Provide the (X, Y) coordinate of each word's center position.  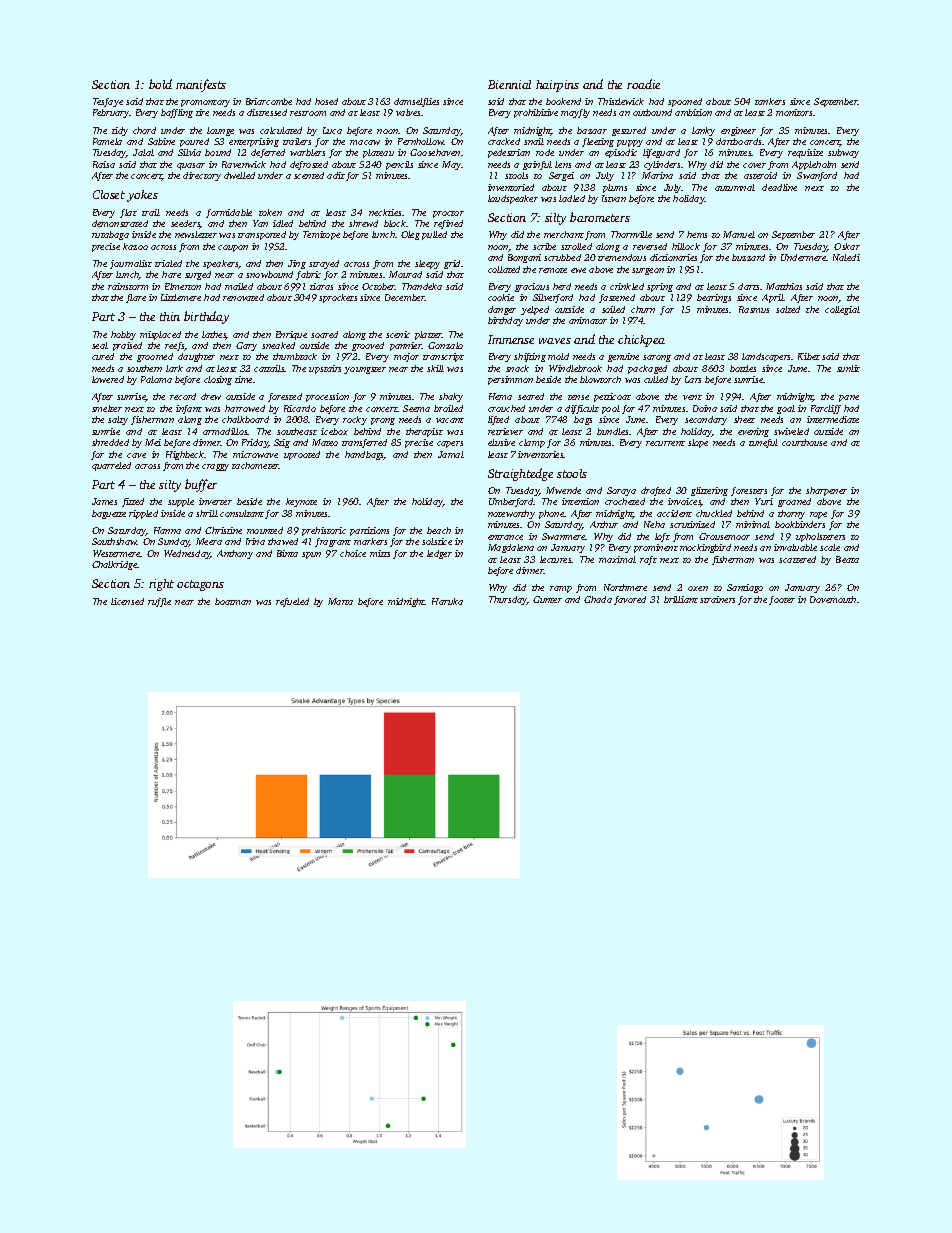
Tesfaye (108, 102)
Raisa (104, 164)
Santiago (745, 588)
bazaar (592, 130)
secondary (706, 420)
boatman (233, 601)
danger (502, 310)
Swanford (817, 176)
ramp (561, 589)
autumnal (735, 187)
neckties (385, 212)
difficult (582, 409)
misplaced (160, 335)
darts (748, 286)
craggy (215, 467)
